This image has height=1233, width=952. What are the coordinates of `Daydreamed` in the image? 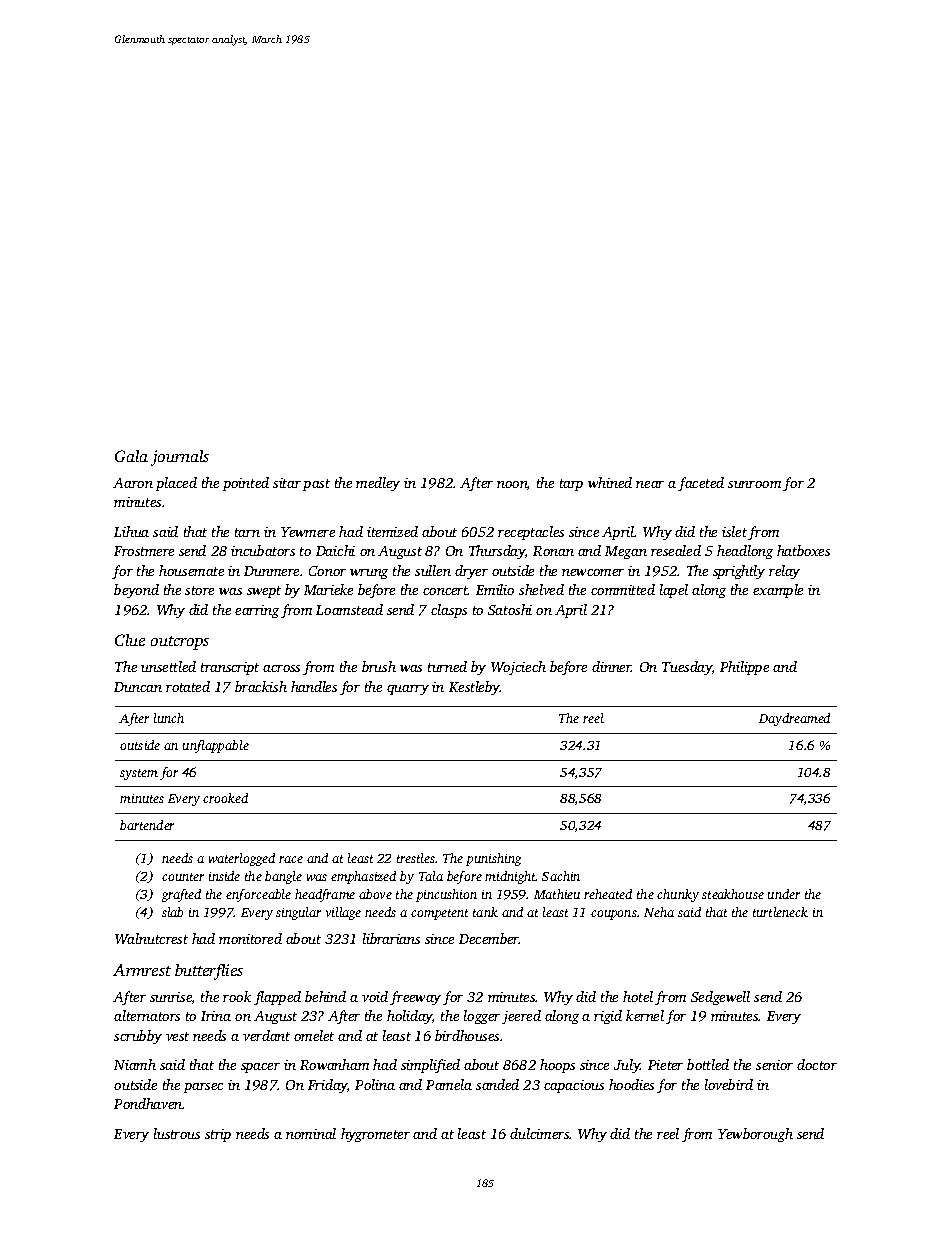 It's located at (794, 719).
